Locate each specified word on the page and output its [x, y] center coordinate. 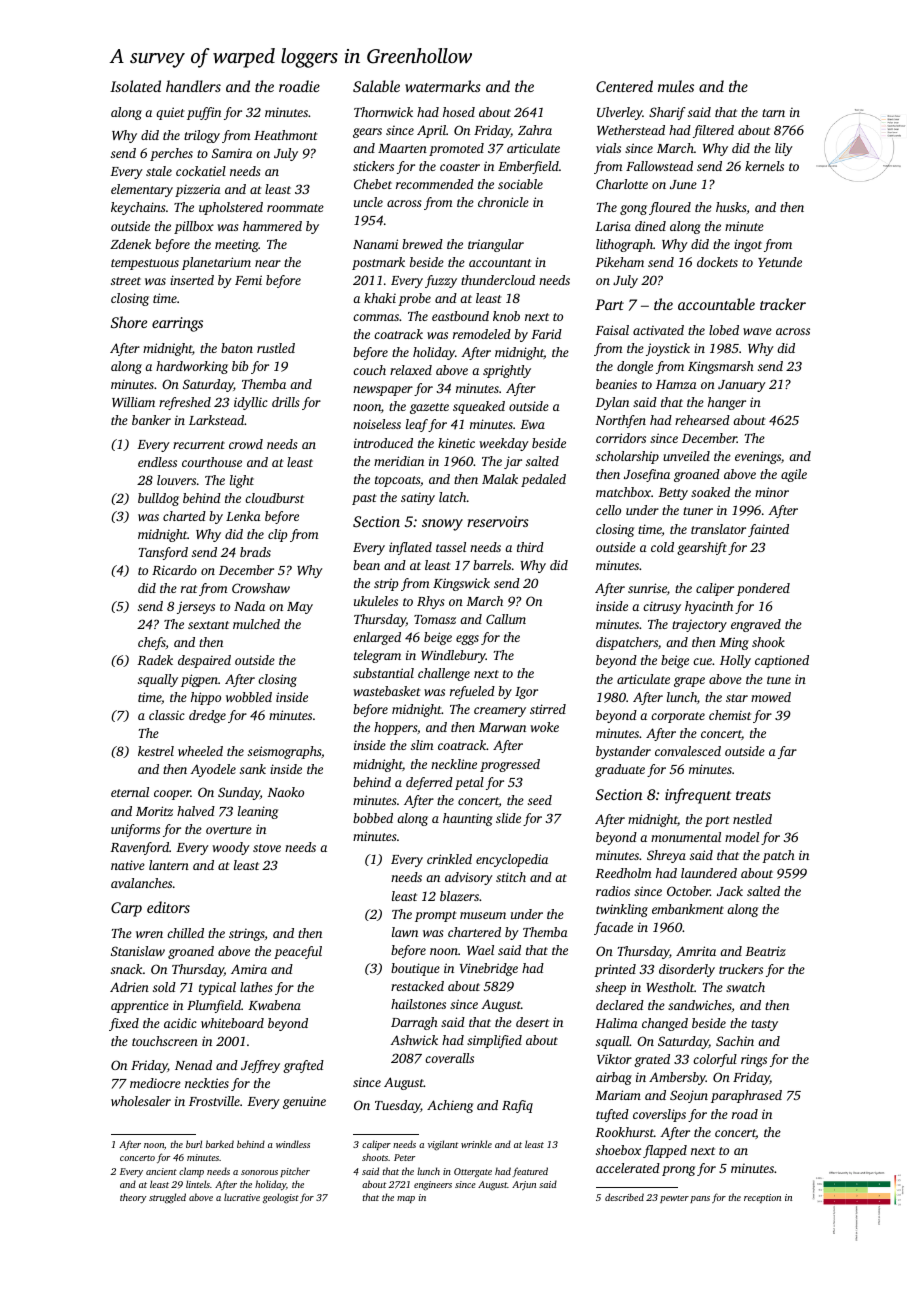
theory [133, 1198]
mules [676, 86]
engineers [433, 1186]
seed [540, 800]
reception [762, 1198]
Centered [624, 86]
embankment [688, 909]
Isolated [135, 86]
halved [196, 811]
